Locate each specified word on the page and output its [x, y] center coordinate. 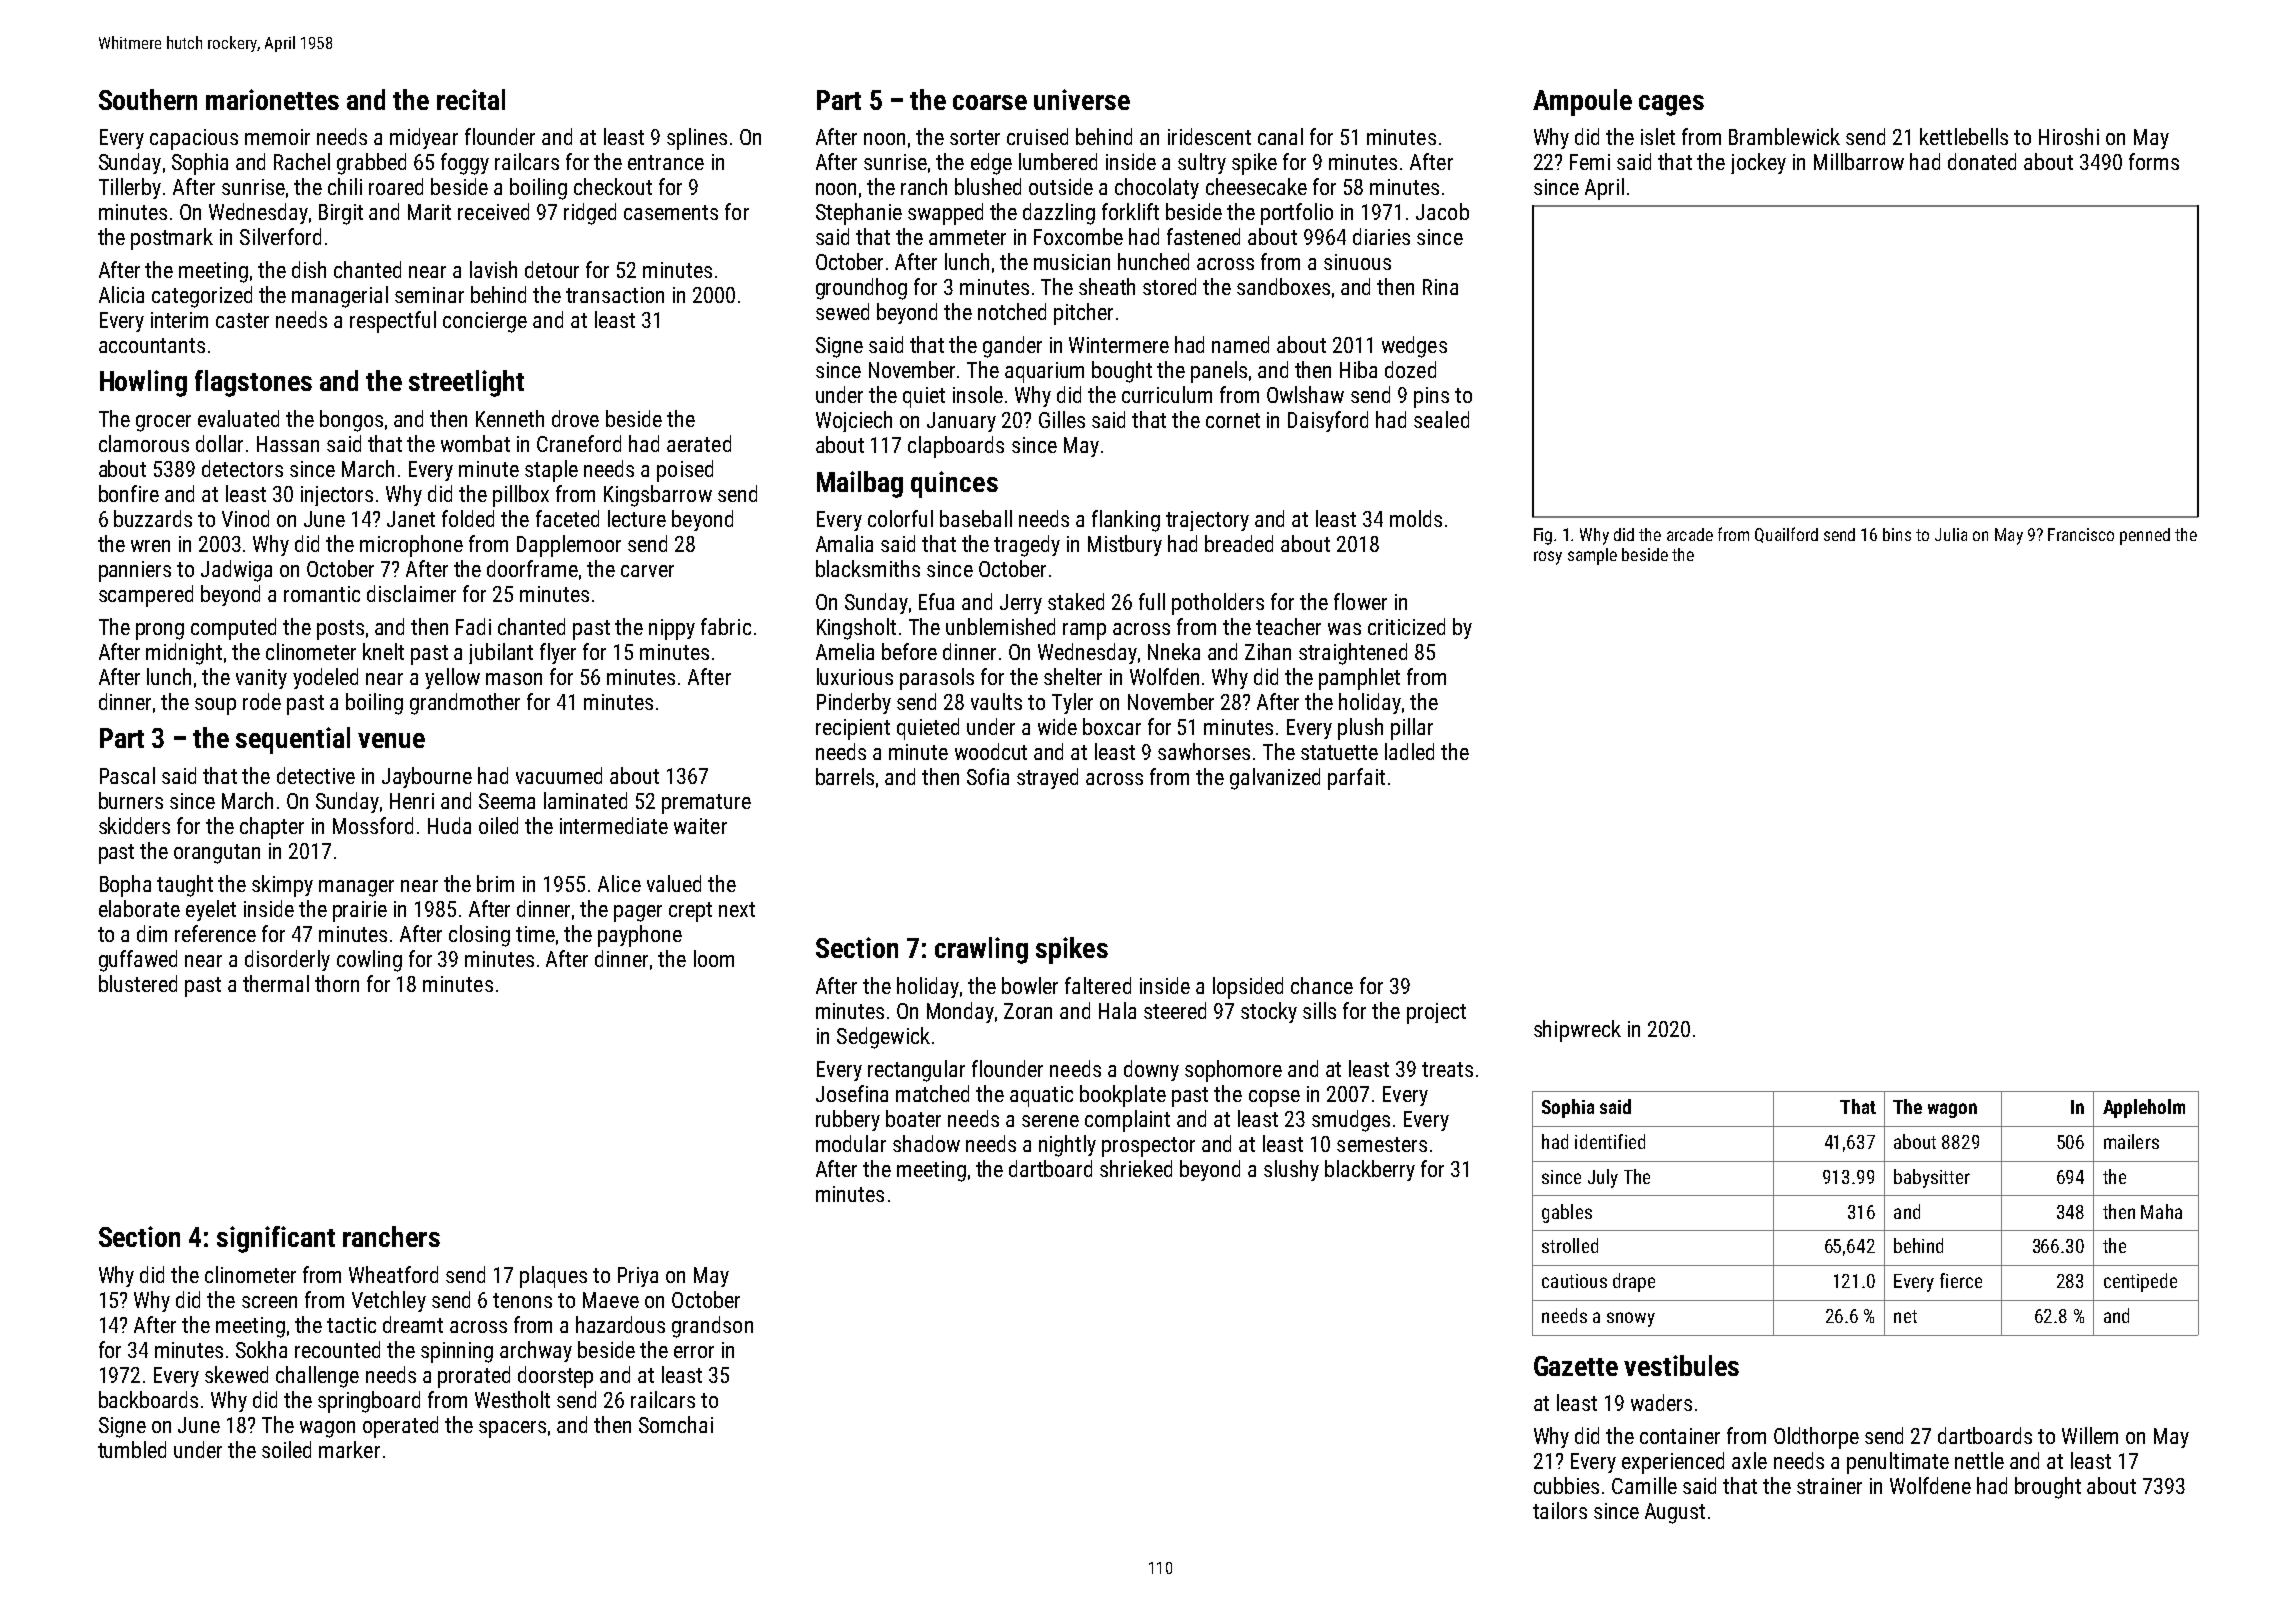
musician [1072, 262]
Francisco [2081, 534]
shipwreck [1577, 1031]
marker [349, 1449]
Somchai [676, 1424]
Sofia [988, 776]
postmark [172, 239]
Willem [2090, 1435]
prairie [360, 911]
